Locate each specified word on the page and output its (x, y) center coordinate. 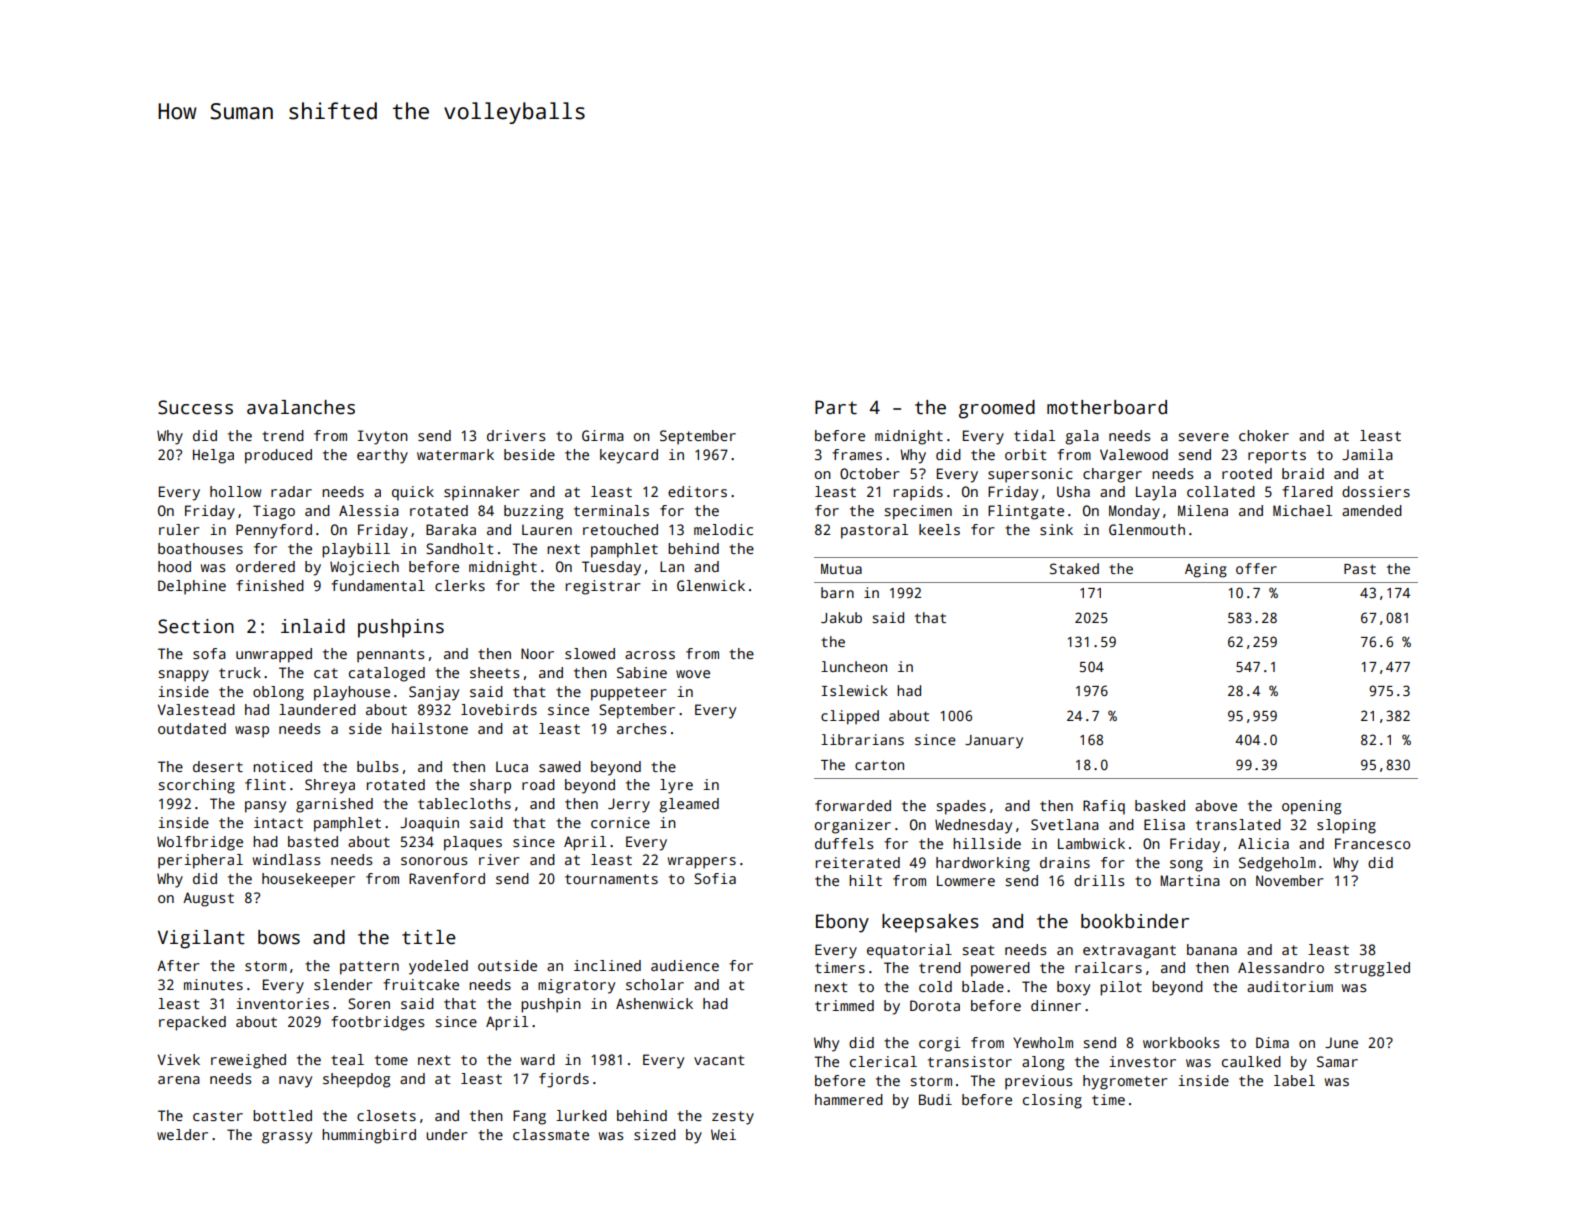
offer (1256, 568)
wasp (252, 732)
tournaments (611, 879)
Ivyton (383, 437)
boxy (1073, 988)
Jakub (841, 617)
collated (1221, 491)
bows (279, 937)
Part (836, 407)
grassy (287, 1138)
